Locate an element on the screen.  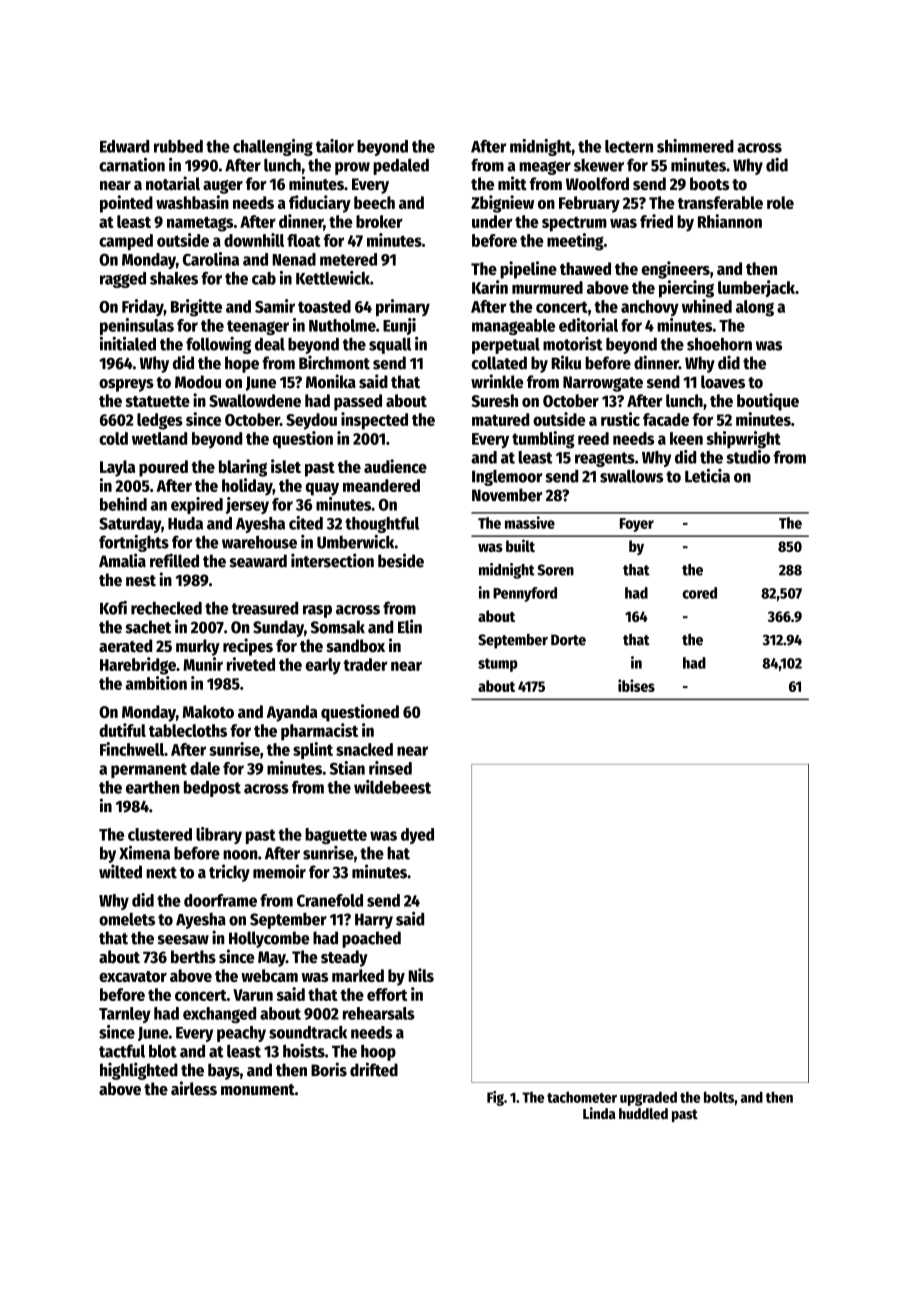
highlighted is located at coordinates (139, 1071).
